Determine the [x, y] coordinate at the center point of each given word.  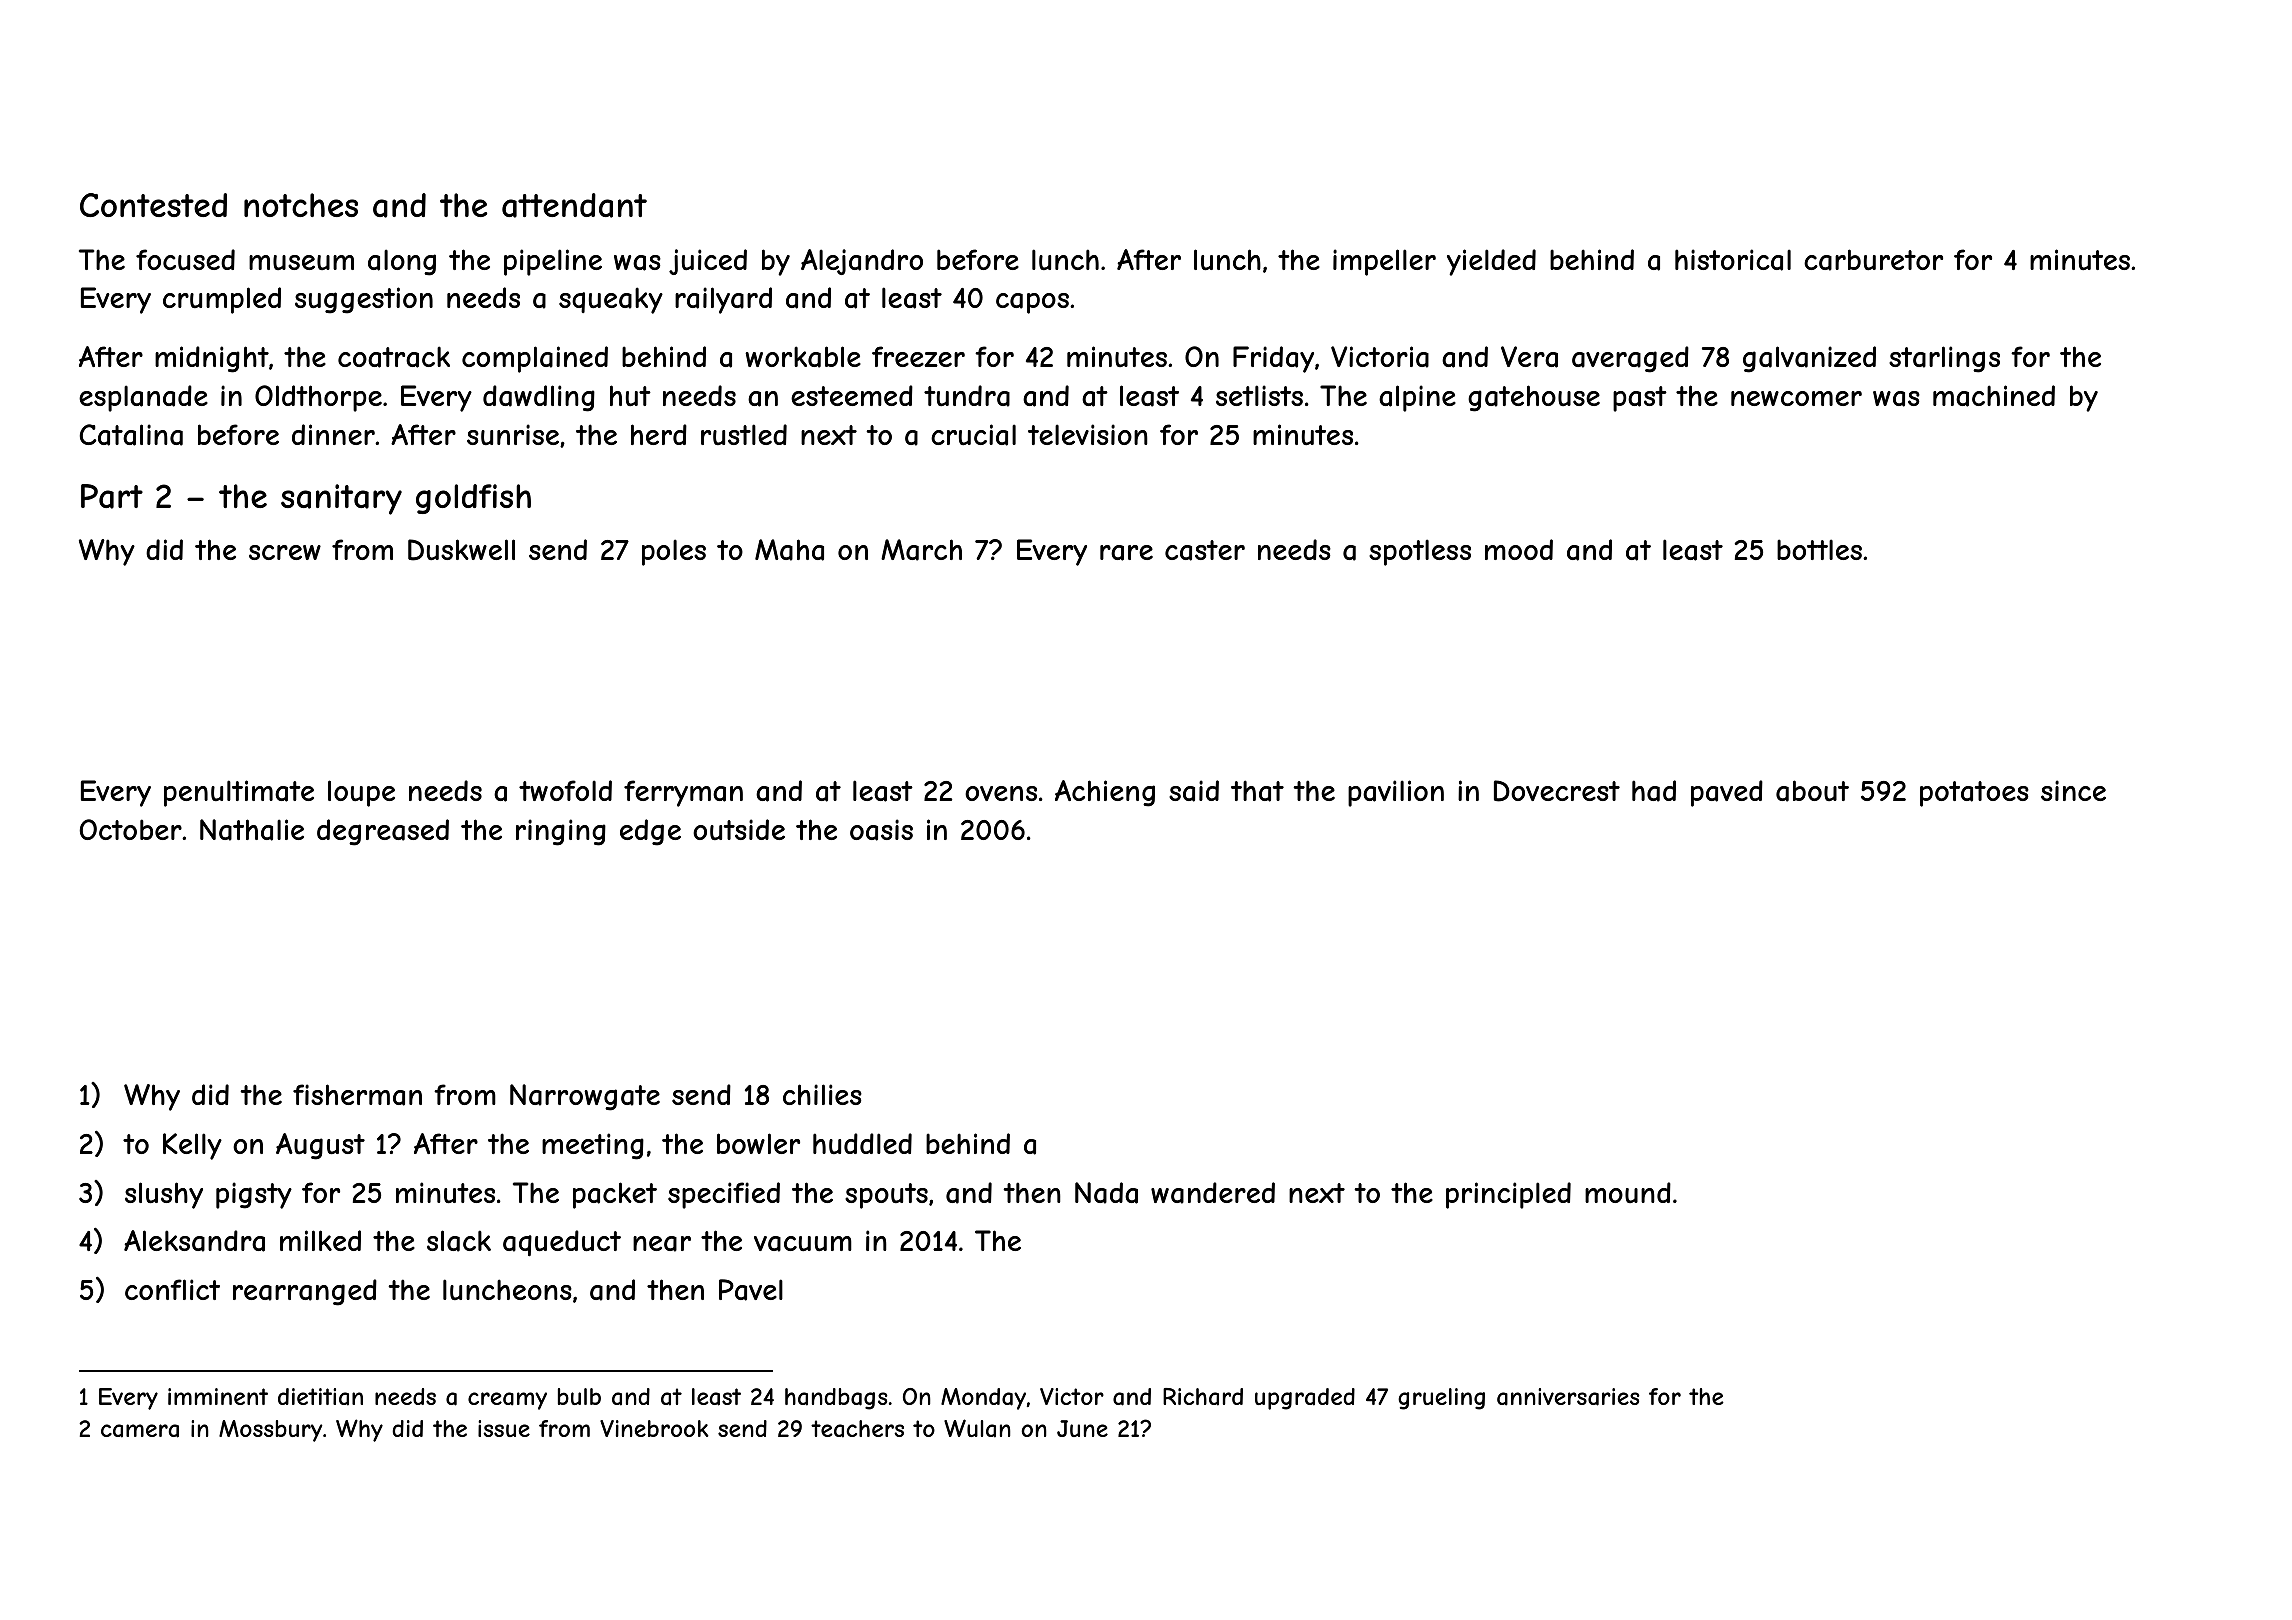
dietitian [320, 1397]
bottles [1819, 549]
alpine [1417, 398]
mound [1628, 1192]
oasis [881, 830]
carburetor [1873, 260]
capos [1032, 303]
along [402, 262]
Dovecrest [1557, 791]
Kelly [192, 1146]
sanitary [341, 499]
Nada [1106, 1193]
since [2073, 790]
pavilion [1396, 793]
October [130, 829]
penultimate [239, 793]
